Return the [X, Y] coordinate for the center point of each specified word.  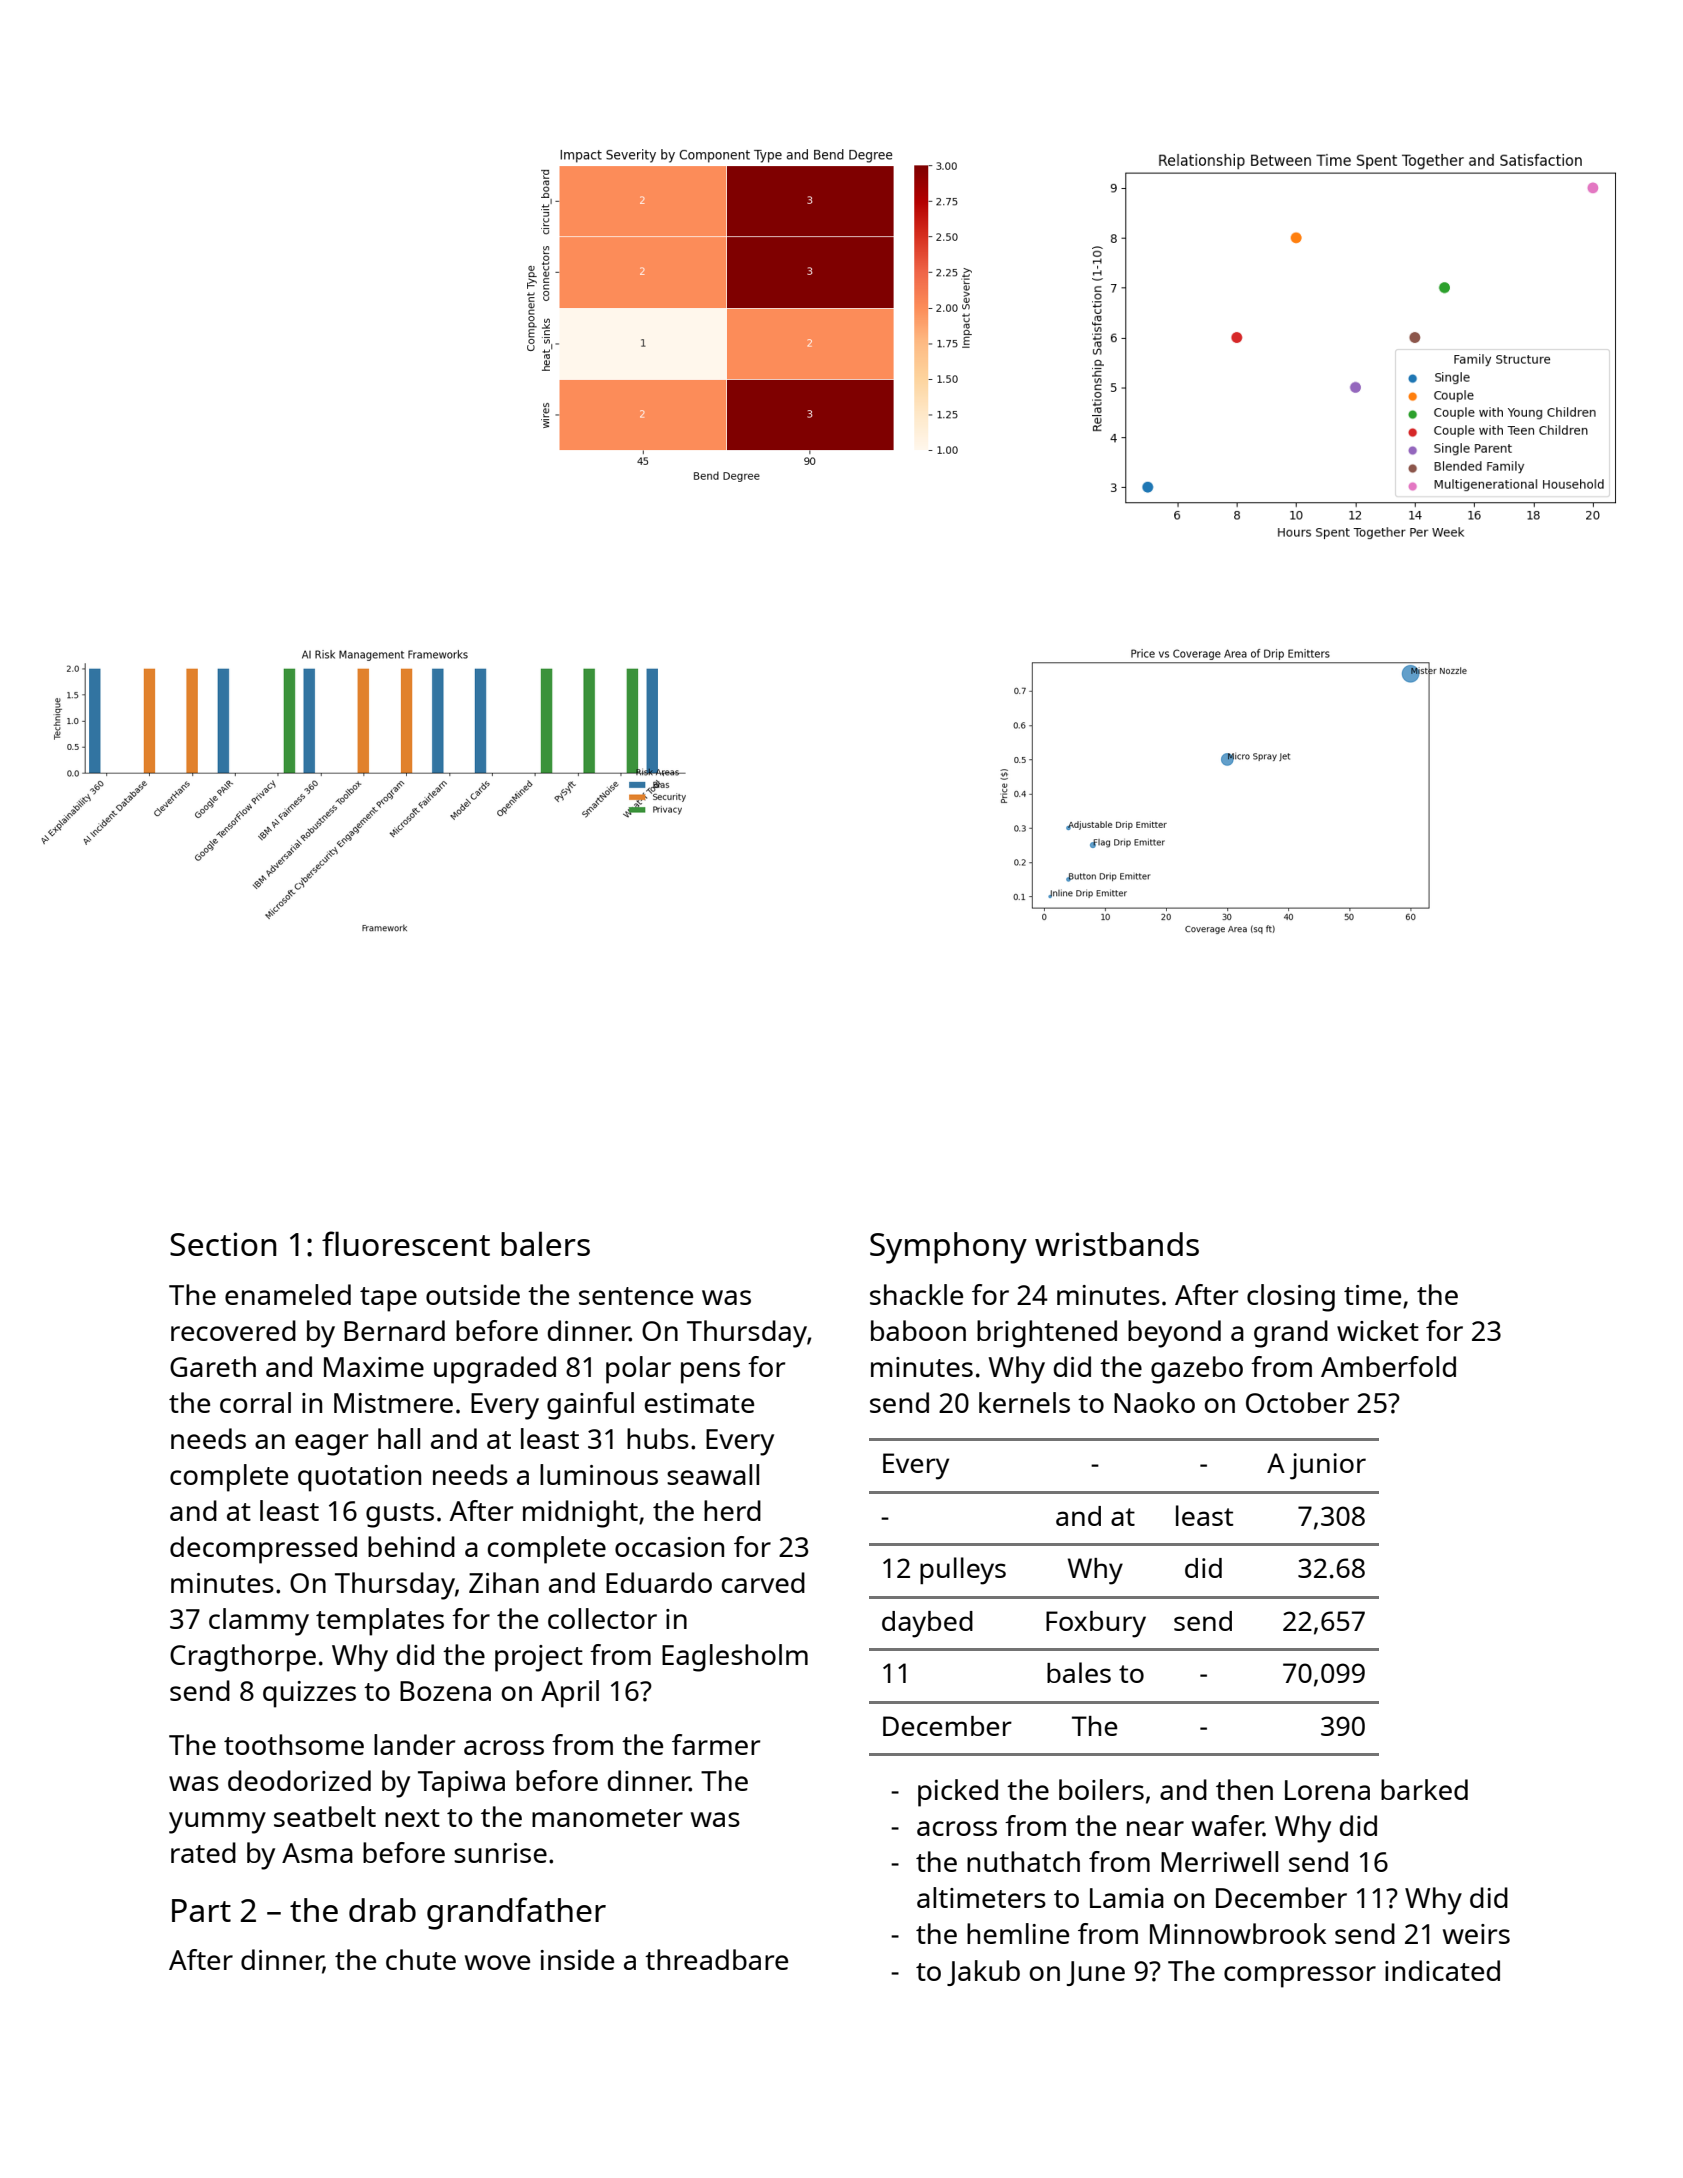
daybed [927, 1624]
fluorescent [406, 1243]
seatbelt [325, 1816]
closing [1291, 1298]
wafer [1227, 1825]
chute [421, 1959]
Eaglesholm [735, 1658]
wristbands [1117, 1244]
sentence [636, 1296]
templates [380, 1622]
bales [1079, 1672]
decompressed [263, 1550]
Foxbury [1096, 1624]
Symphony [948, 1248]
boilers [1101, 1789]
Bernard [394, 1330]
